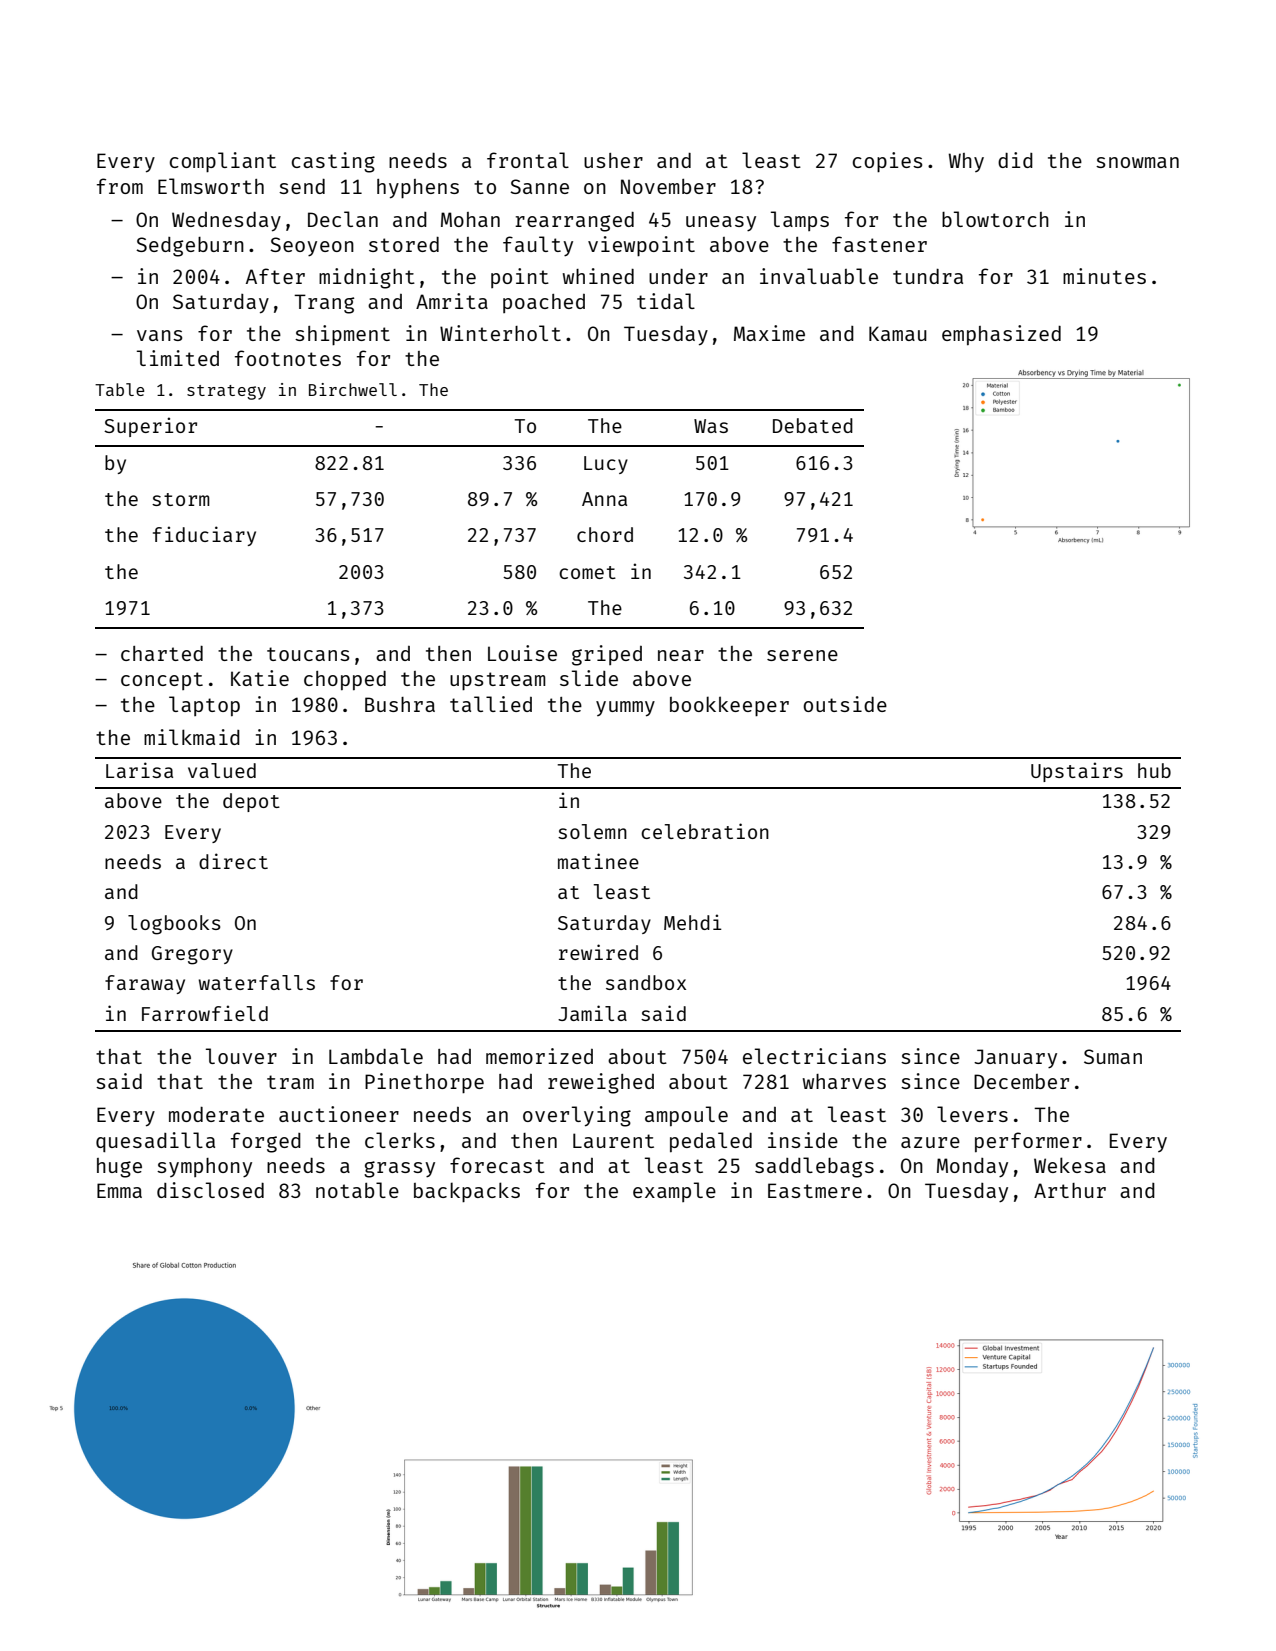  Describe the element at coordinates (333, 162) in the page. I see `casting` at that location.
